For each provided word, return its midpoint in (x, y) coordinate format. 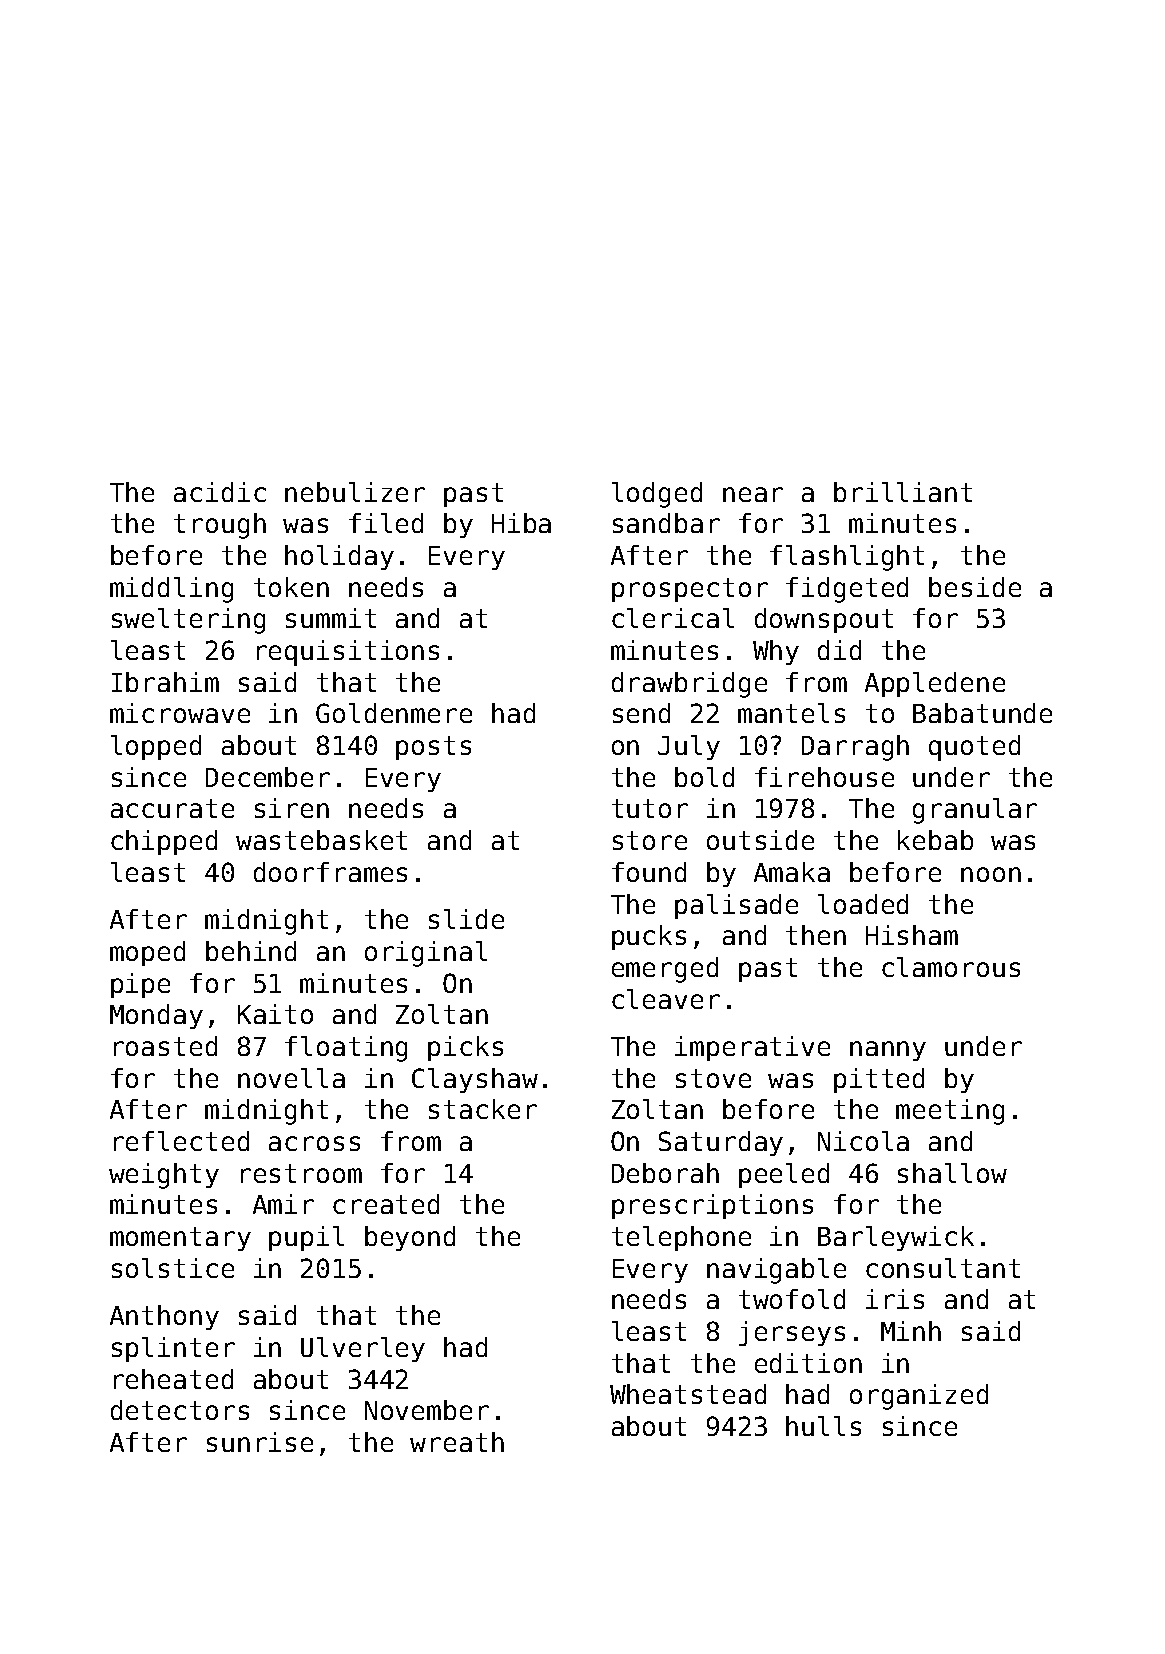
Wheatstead (688, 1394)
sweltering (188, 621)
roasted (165, 1046)
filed (386, 523)
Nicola (863, 1141)
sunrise (260, 1442)
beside (975, 587)
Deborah (665, 1173)
